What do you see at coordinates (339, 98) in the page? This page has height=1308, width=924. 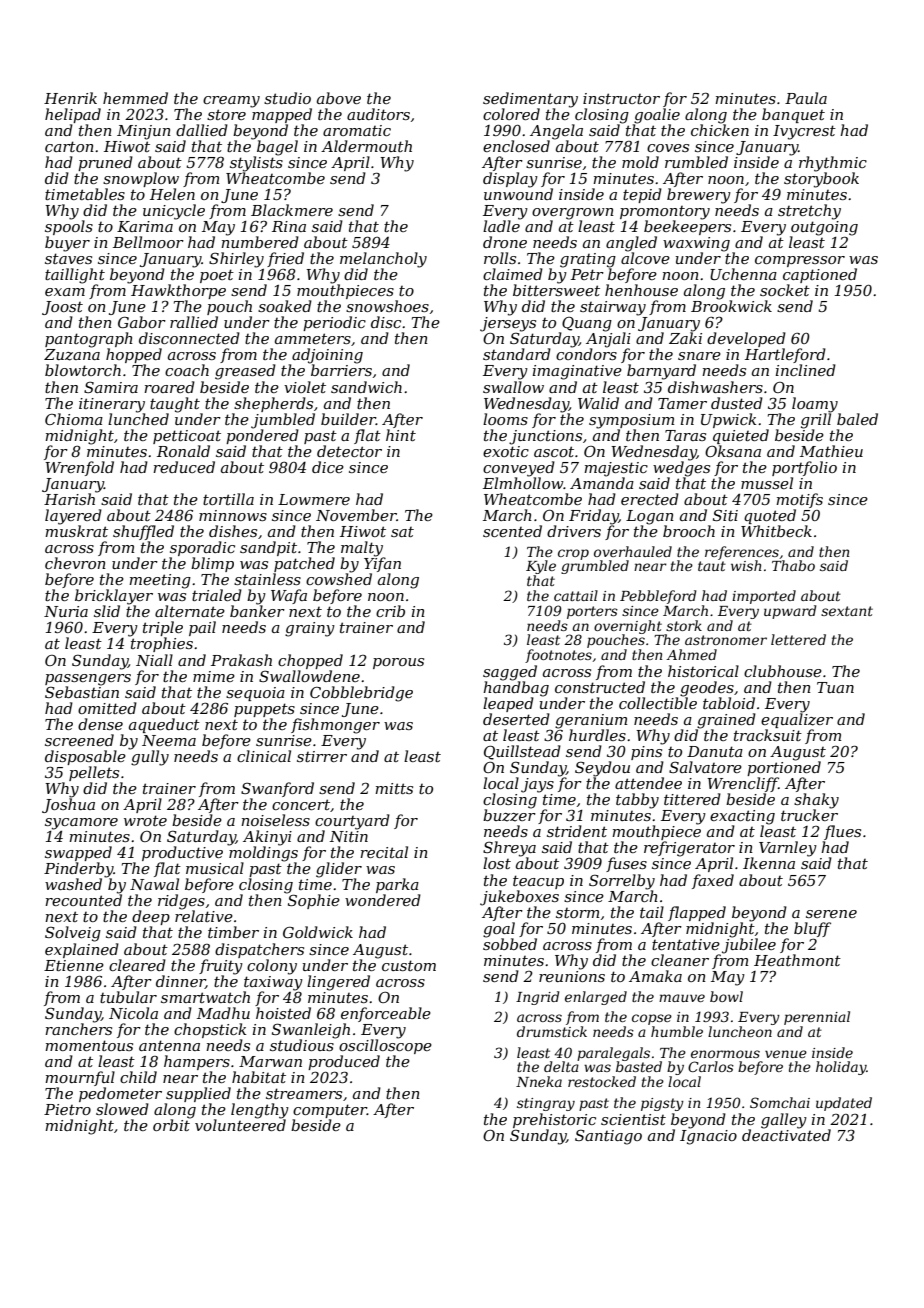 I see `above` at bounding box center [339, 98].
